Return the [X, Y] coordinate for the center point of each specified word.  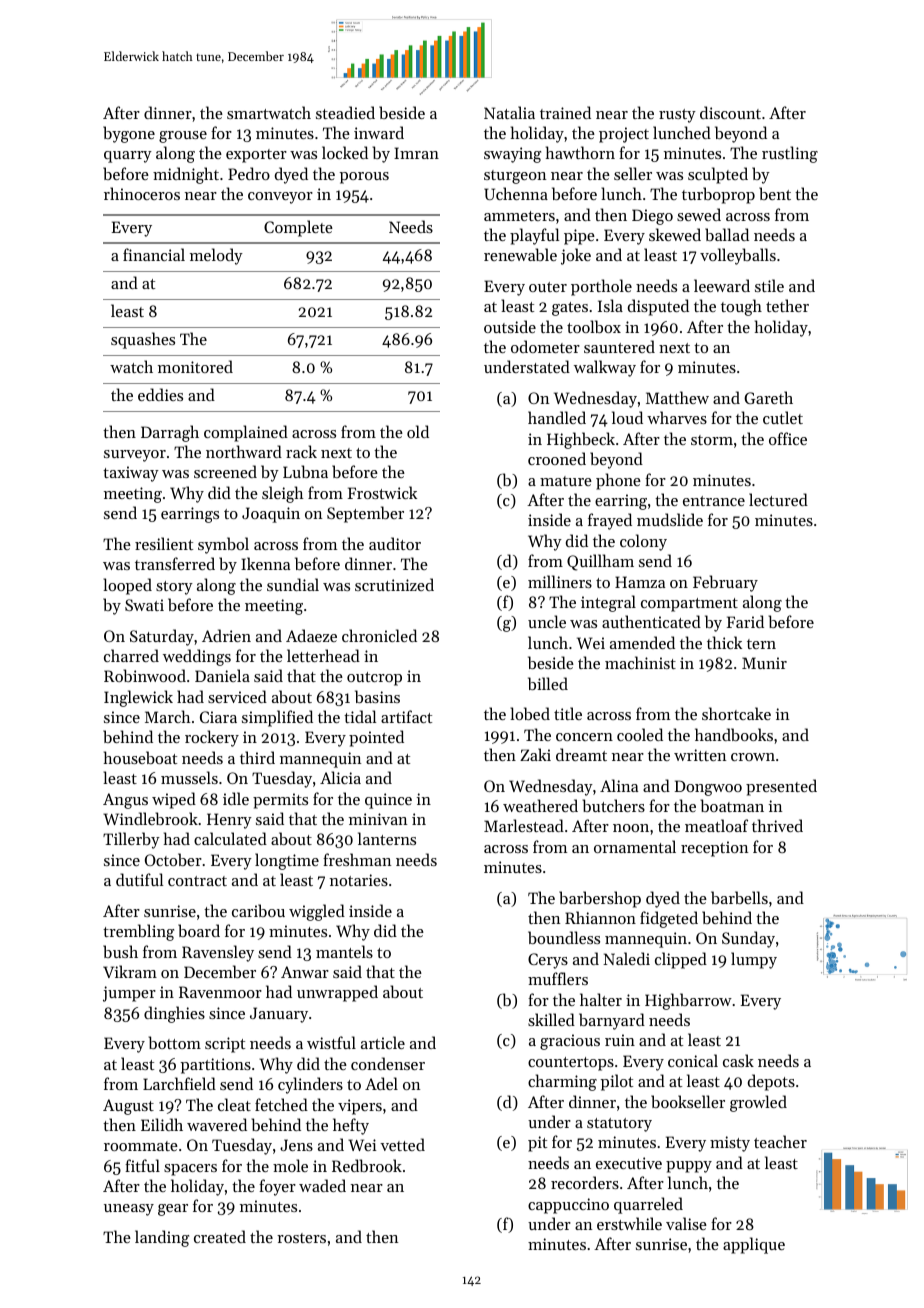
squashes [143, 340]
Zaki [535, 754]
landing [162, 1238]
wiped [174, 800]
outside [510, 326]
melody [216, 256]
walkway [605, 368]
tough [741, 307]
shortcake [736, 713]
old [418, 431]
